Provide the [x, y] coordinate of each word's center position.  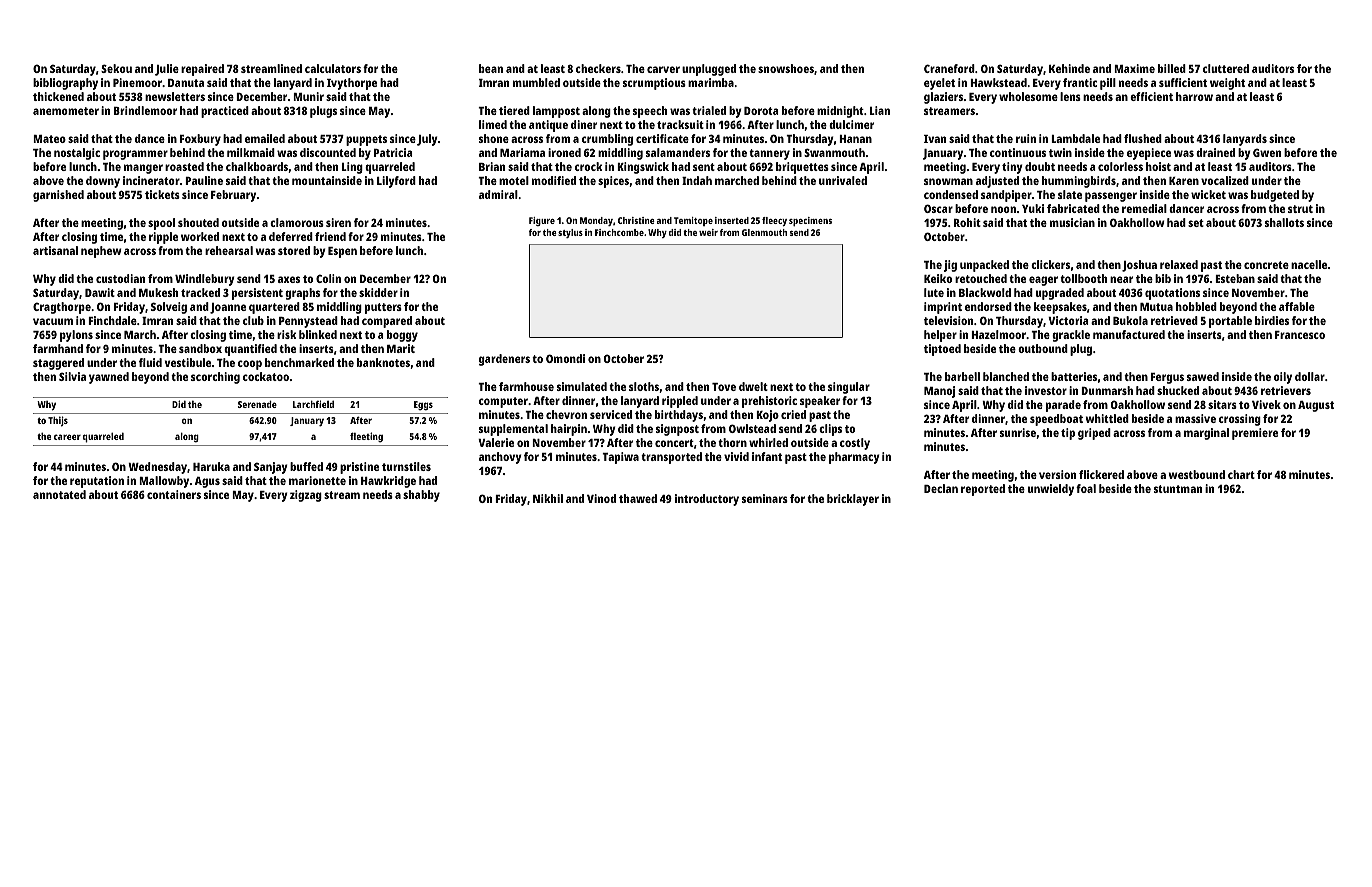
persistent [257, 294]
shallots [1284, 222]
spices [613, 182]
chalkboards [257, 166]
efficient [1151, 96]
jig [950, 266]
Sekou [116, 68]
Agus [207, 482]
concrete [1266, 265]
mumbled [536, 82]
